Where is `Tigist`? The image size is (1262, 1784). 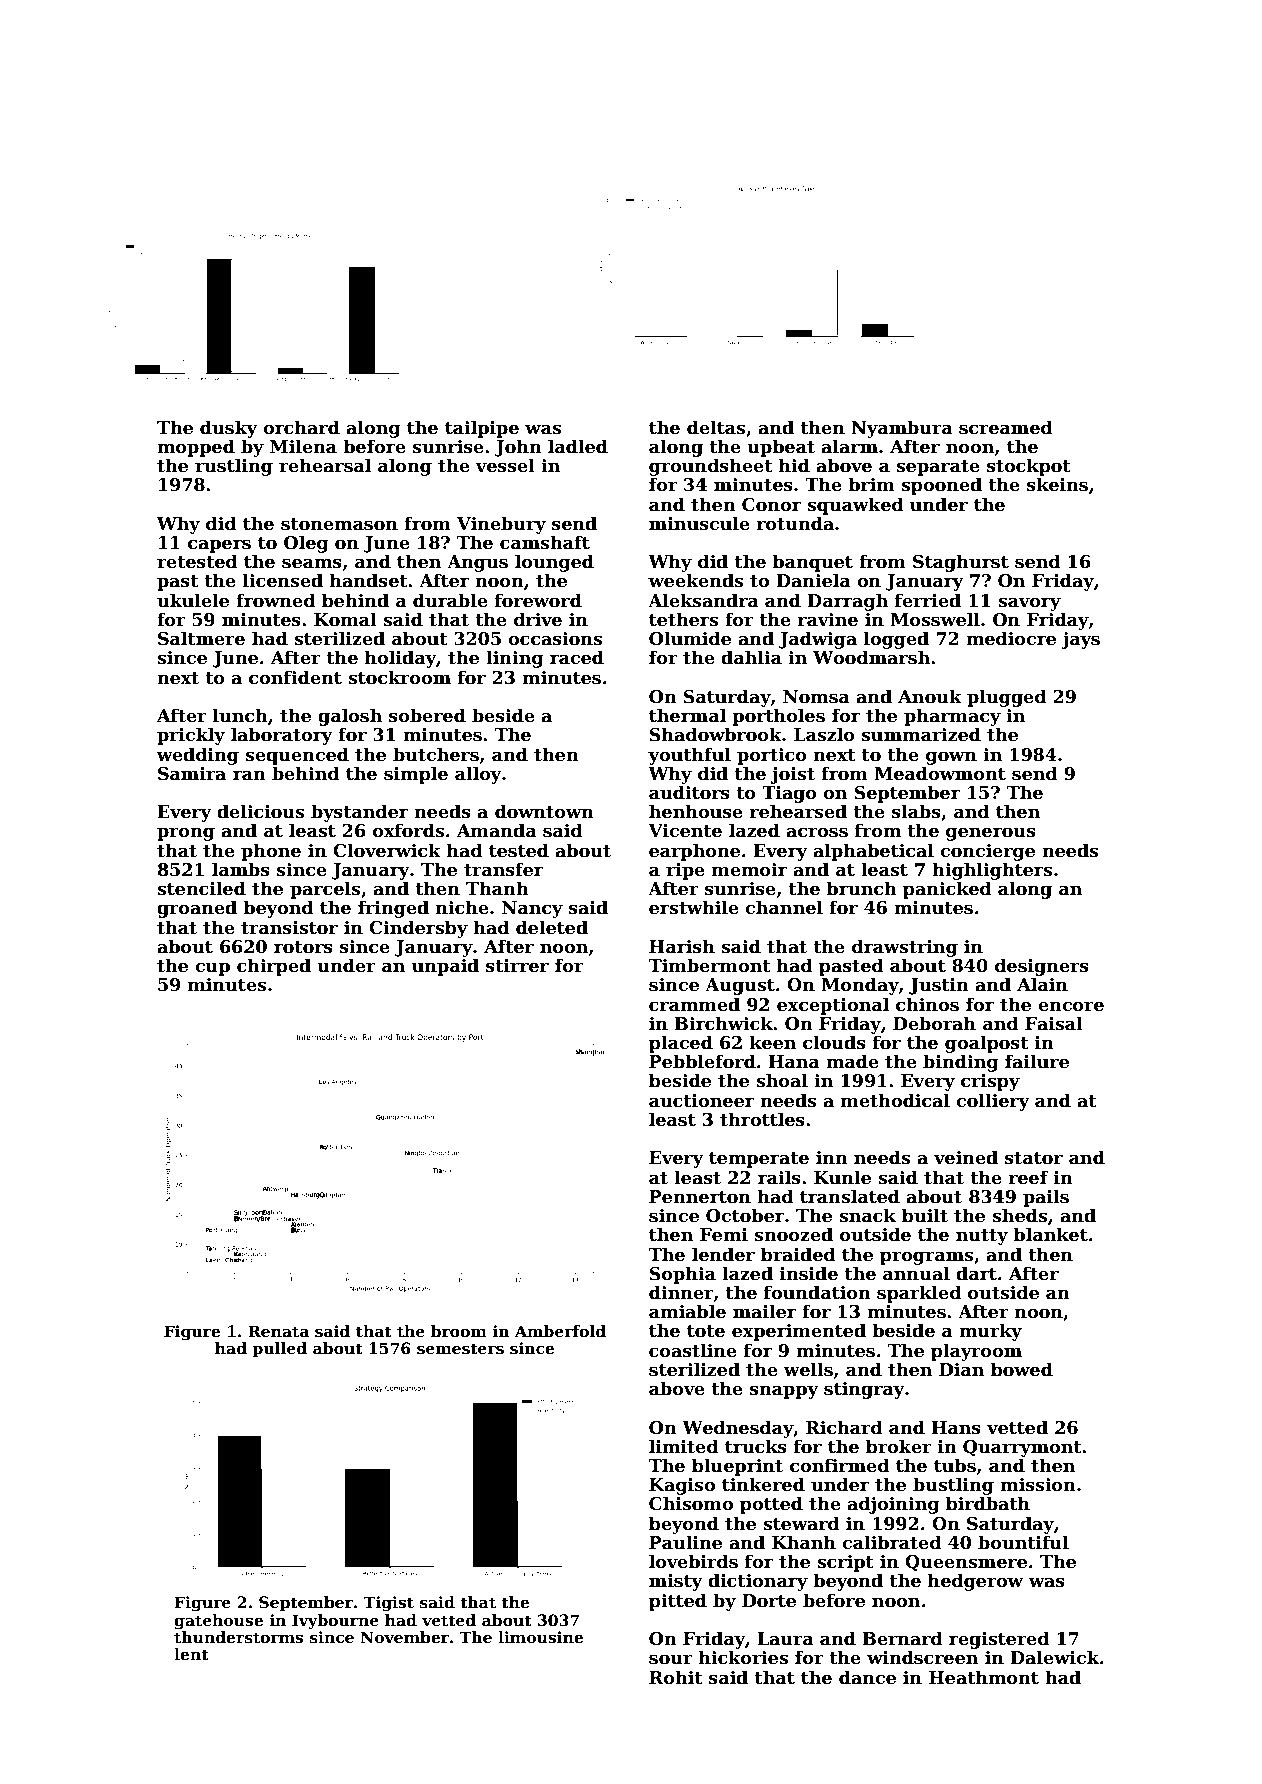
Tigist is located at coordinates (388, 1604).
